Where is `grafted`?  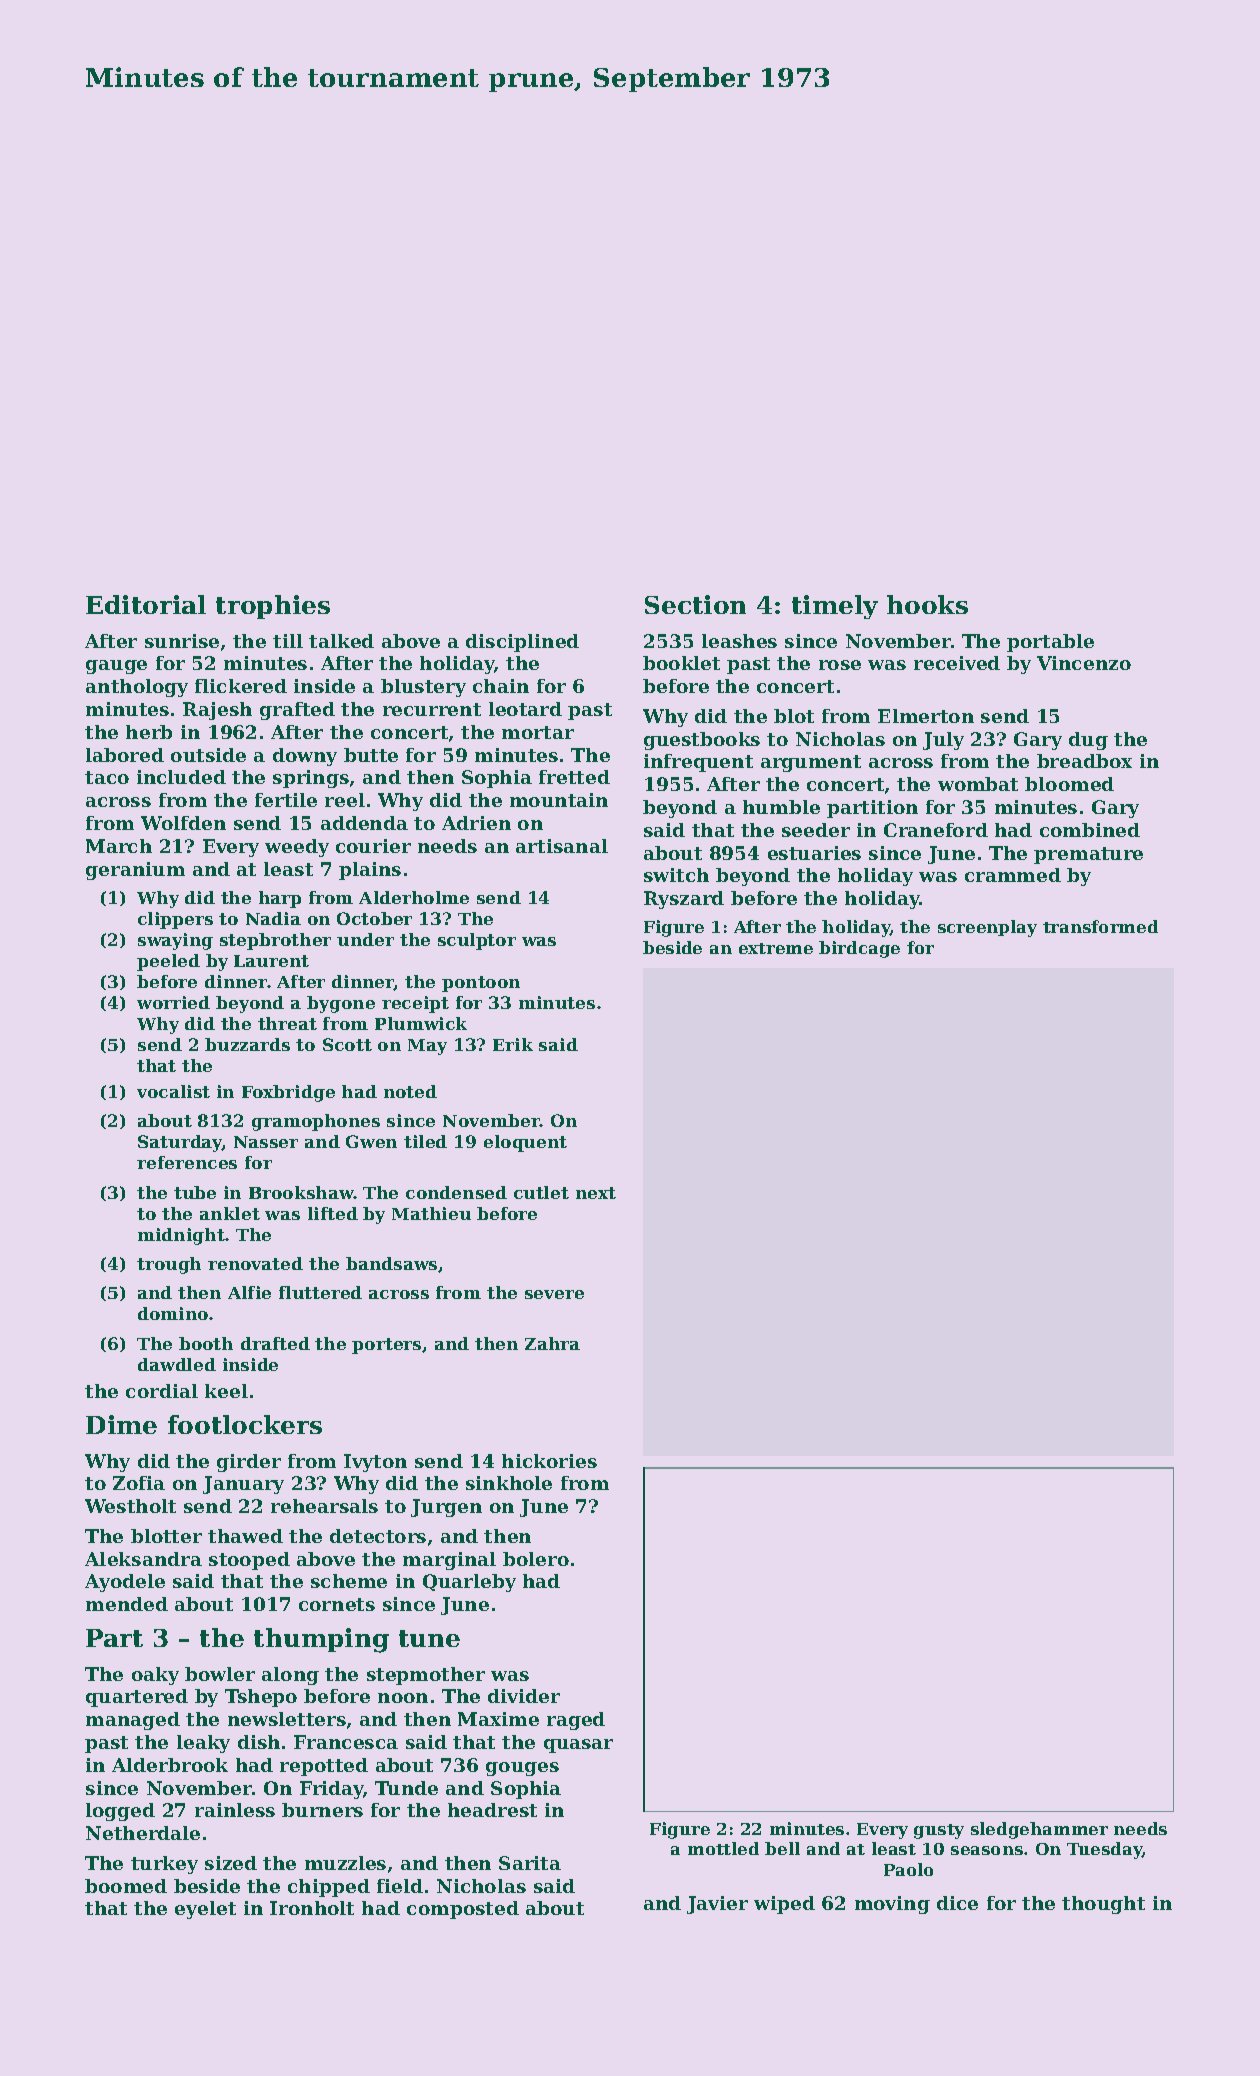 grafted is located at coordinates (297, 711).
